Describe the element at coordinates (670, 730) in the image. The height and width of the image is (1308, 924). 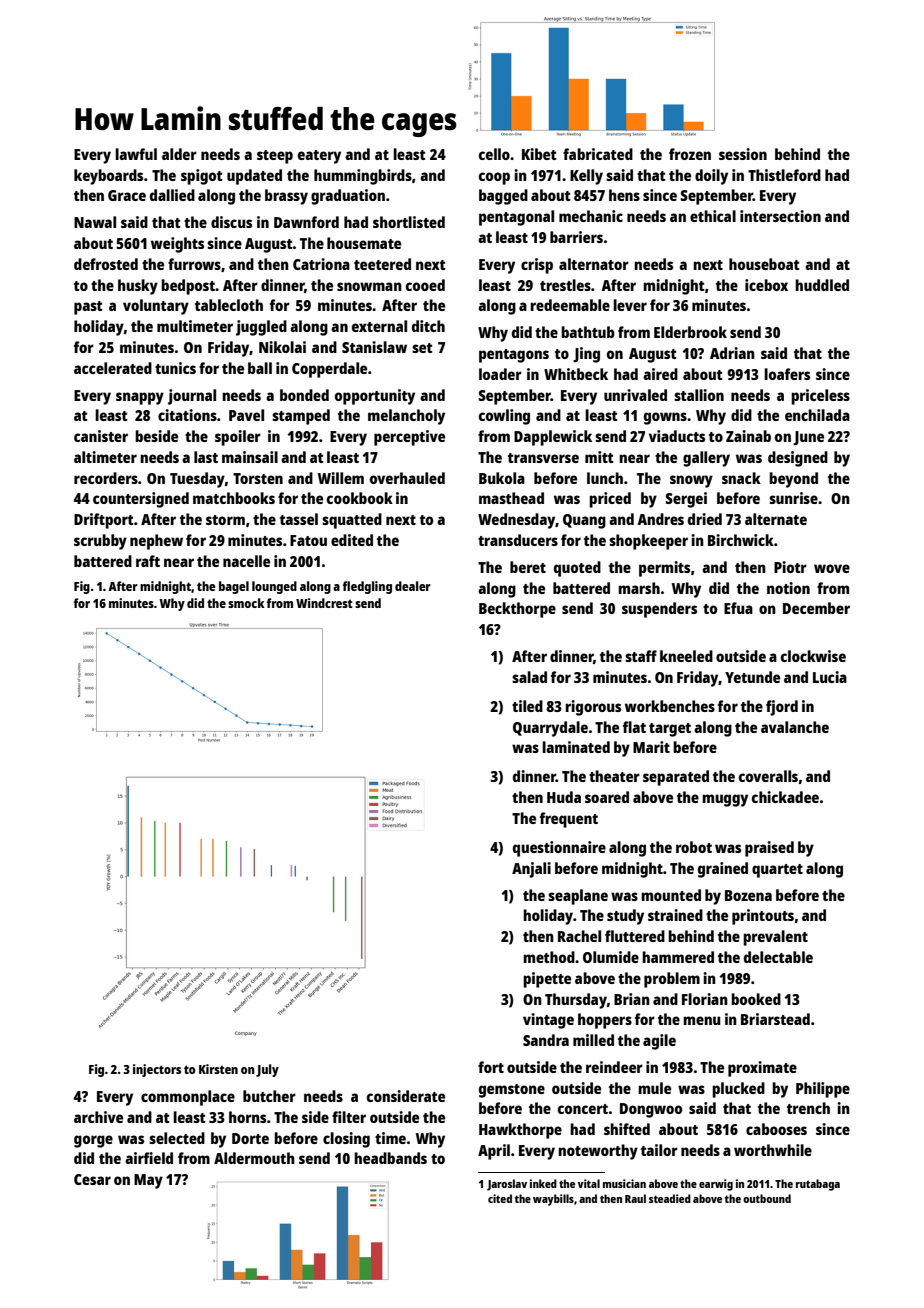
I see `target` at that location.
